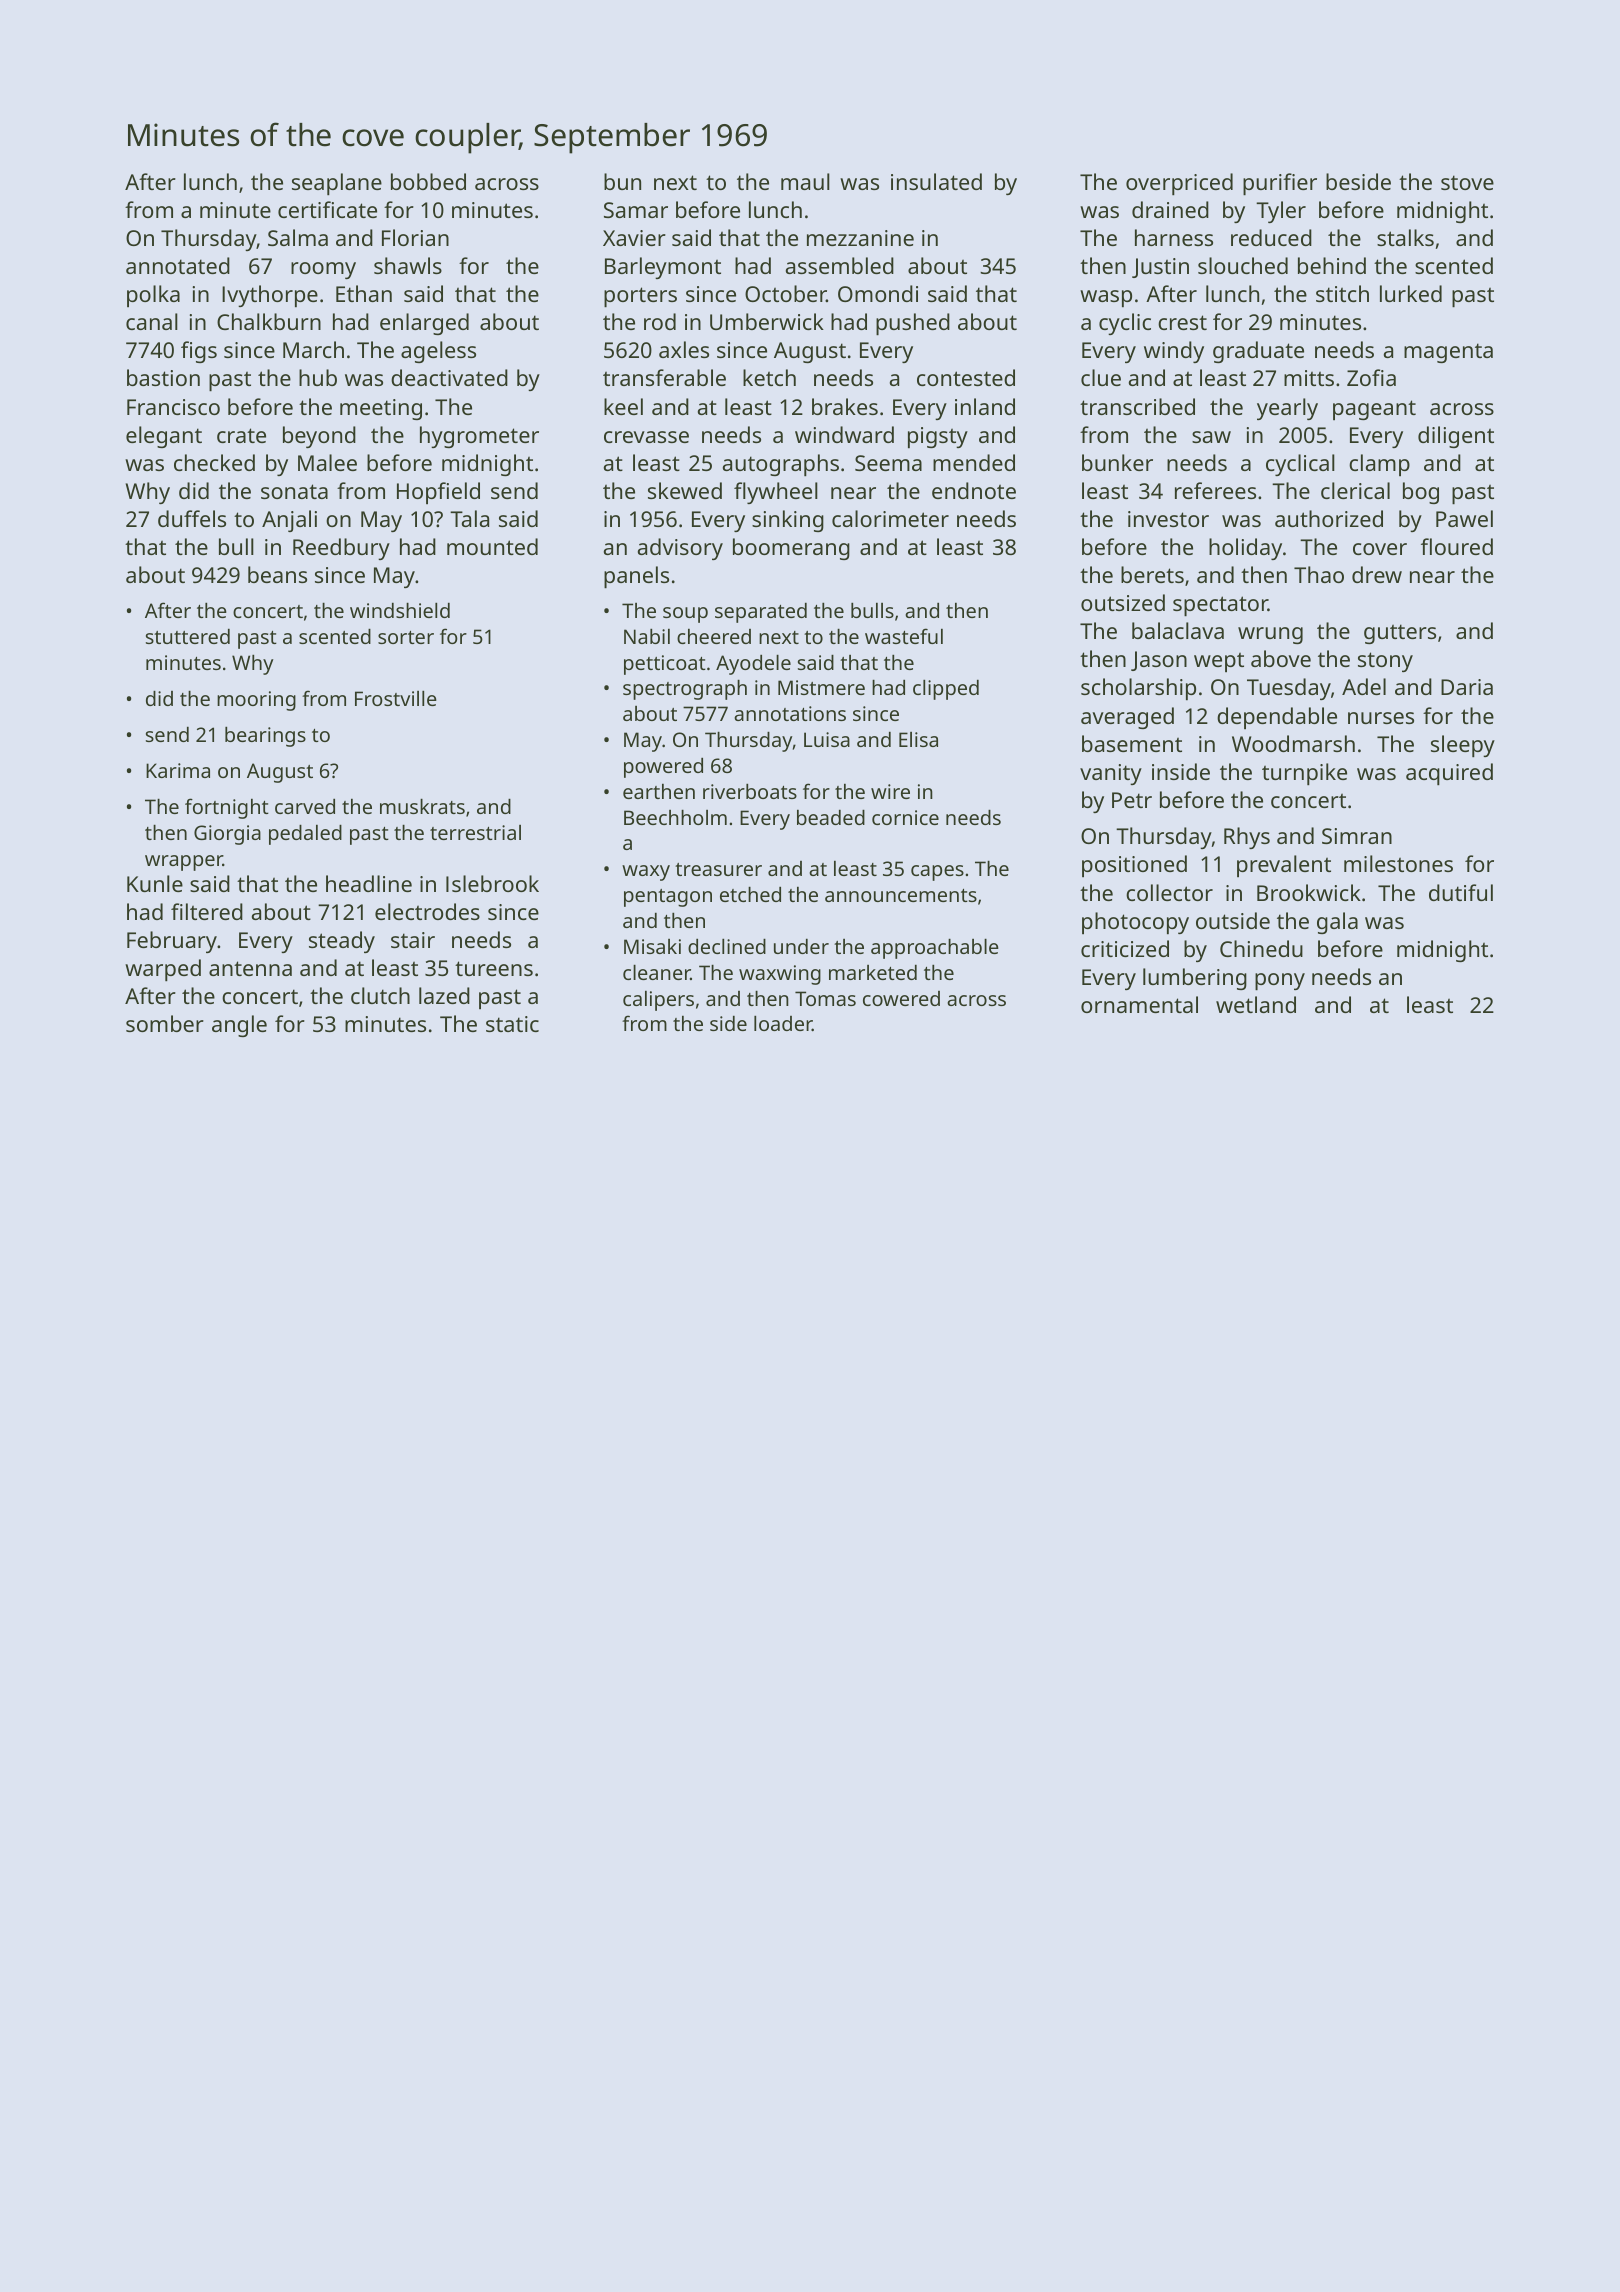  I want to click on stalks, so click(1405, 237).
